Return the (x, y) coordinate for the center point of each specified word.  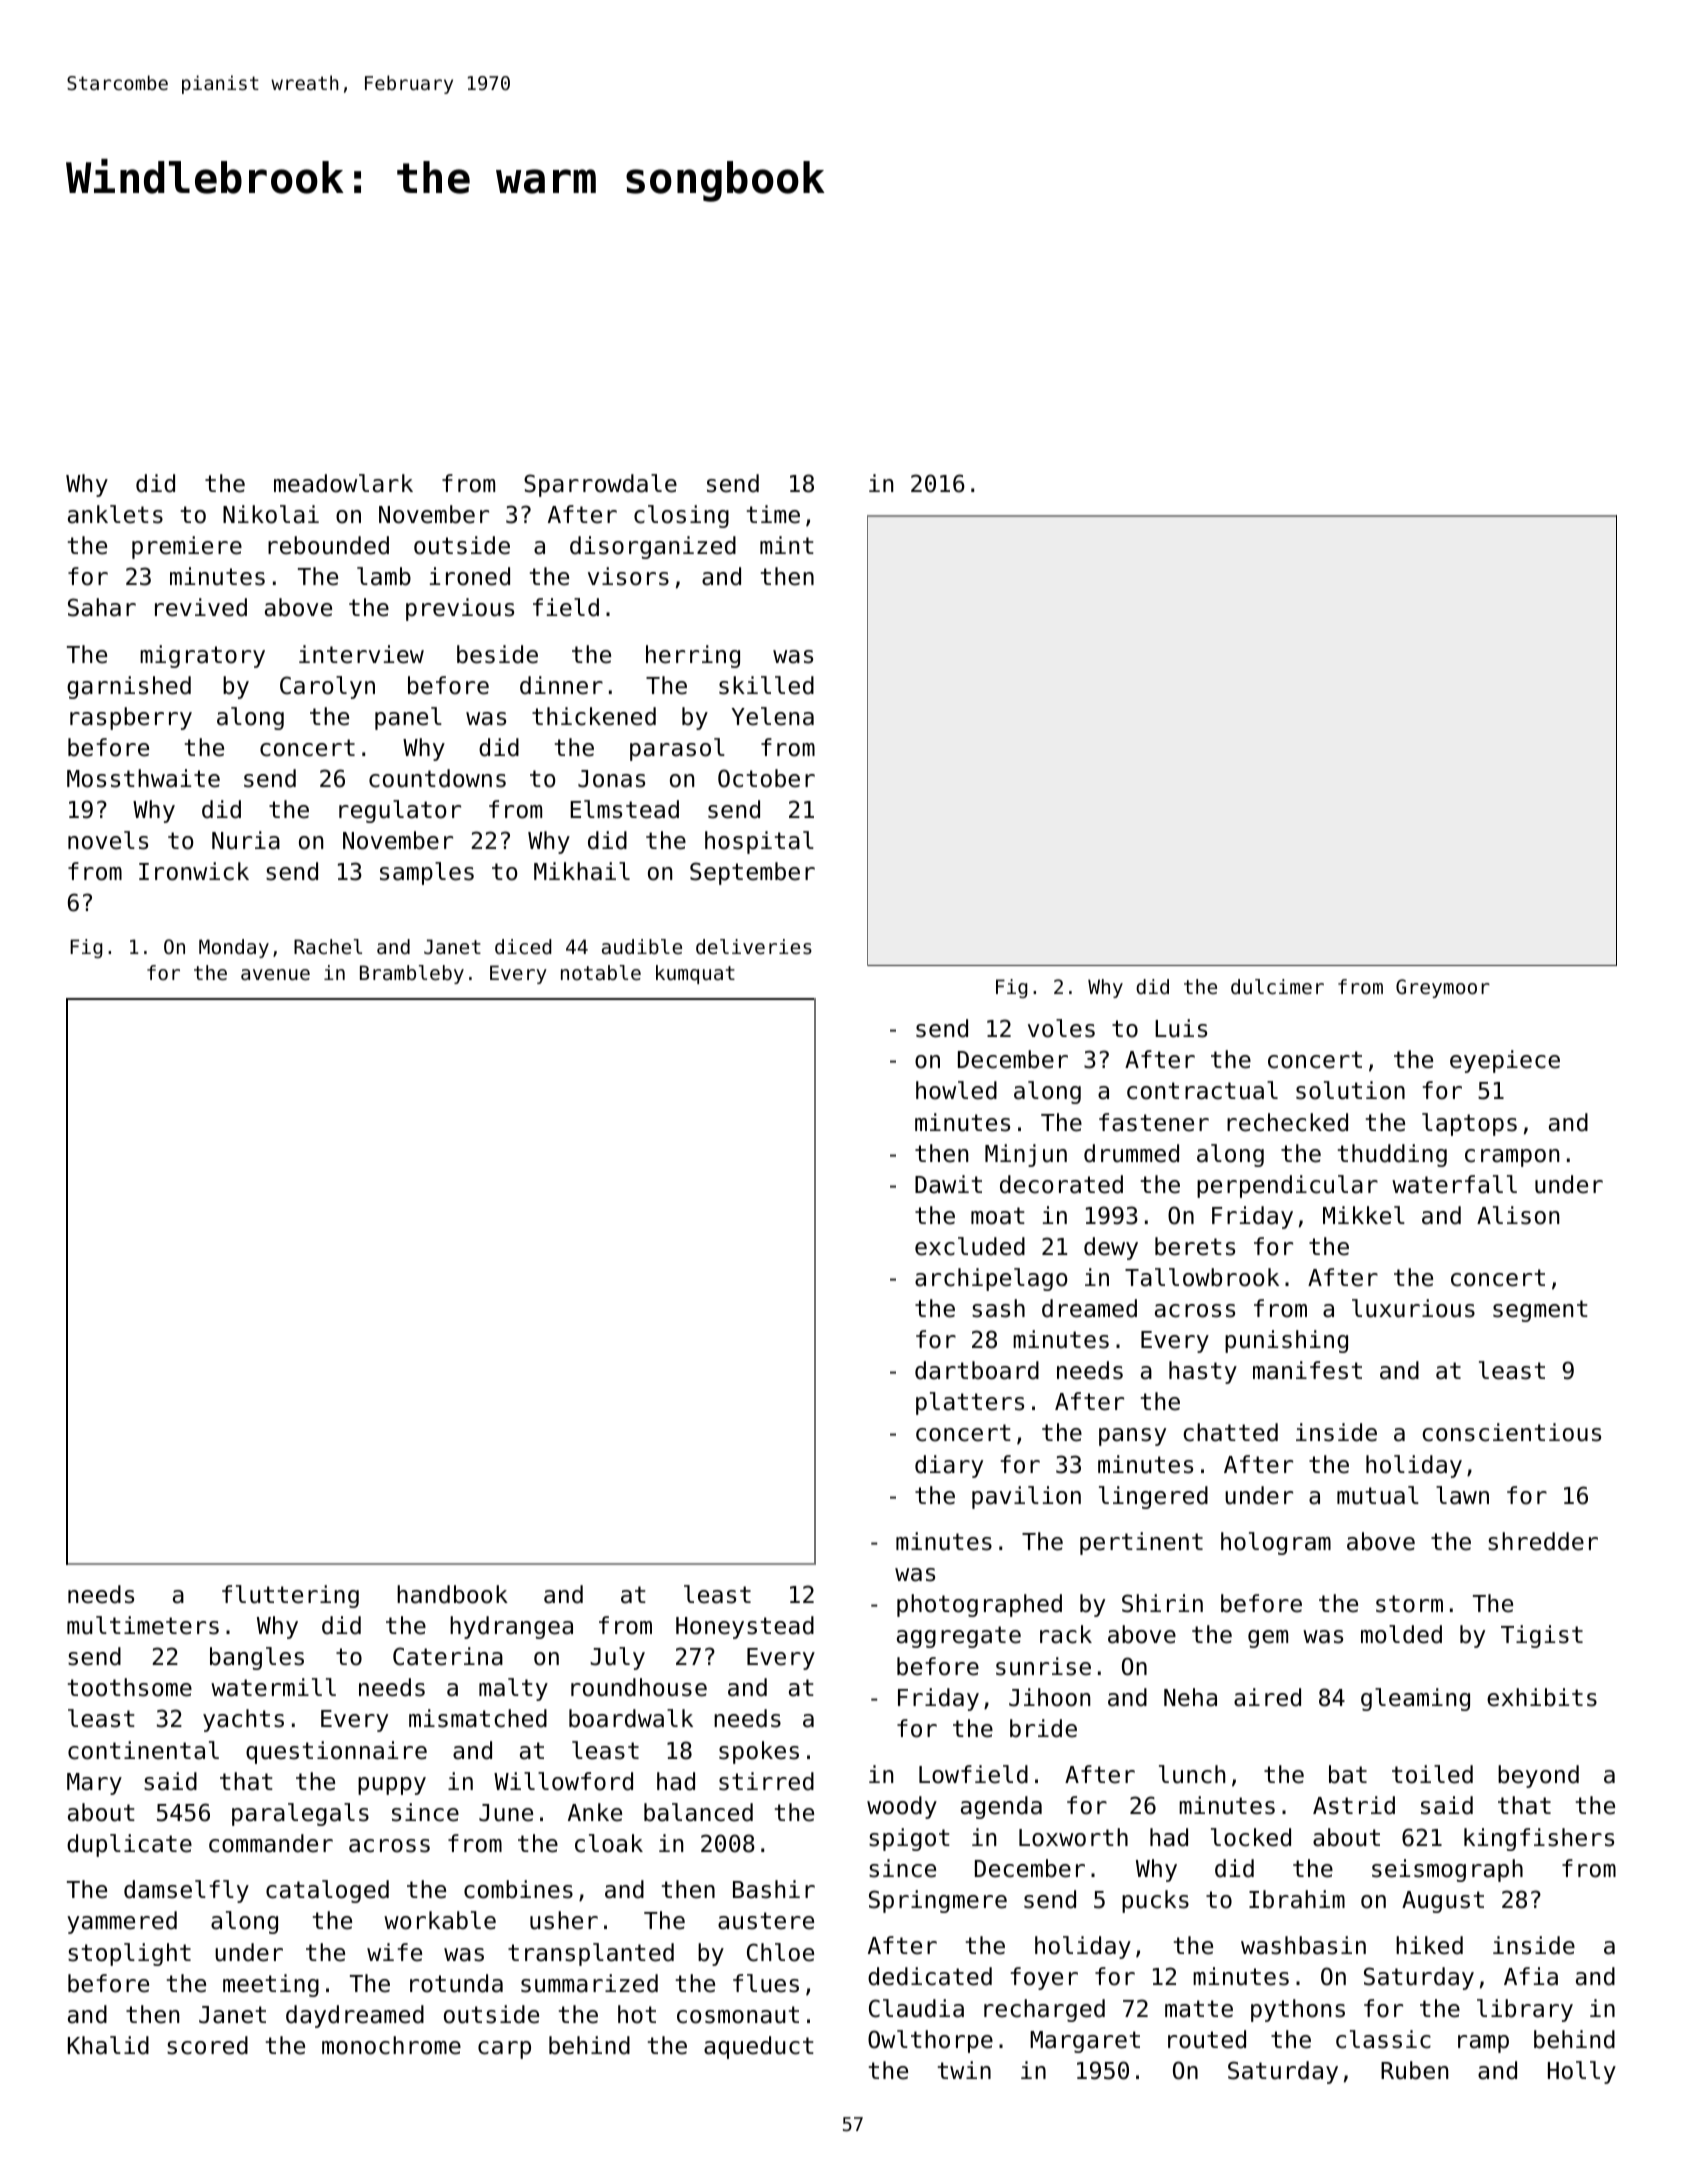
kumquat (695, 974)
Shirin (1162, 1603)
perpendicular (1287, 1186)
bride (1043, 1728)
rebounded (328, 545)
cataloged (327, 1891)
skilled (766, 685)
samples (427, 873)
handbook (452, 1594)
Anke (595, 1812)
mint (787, 545)
